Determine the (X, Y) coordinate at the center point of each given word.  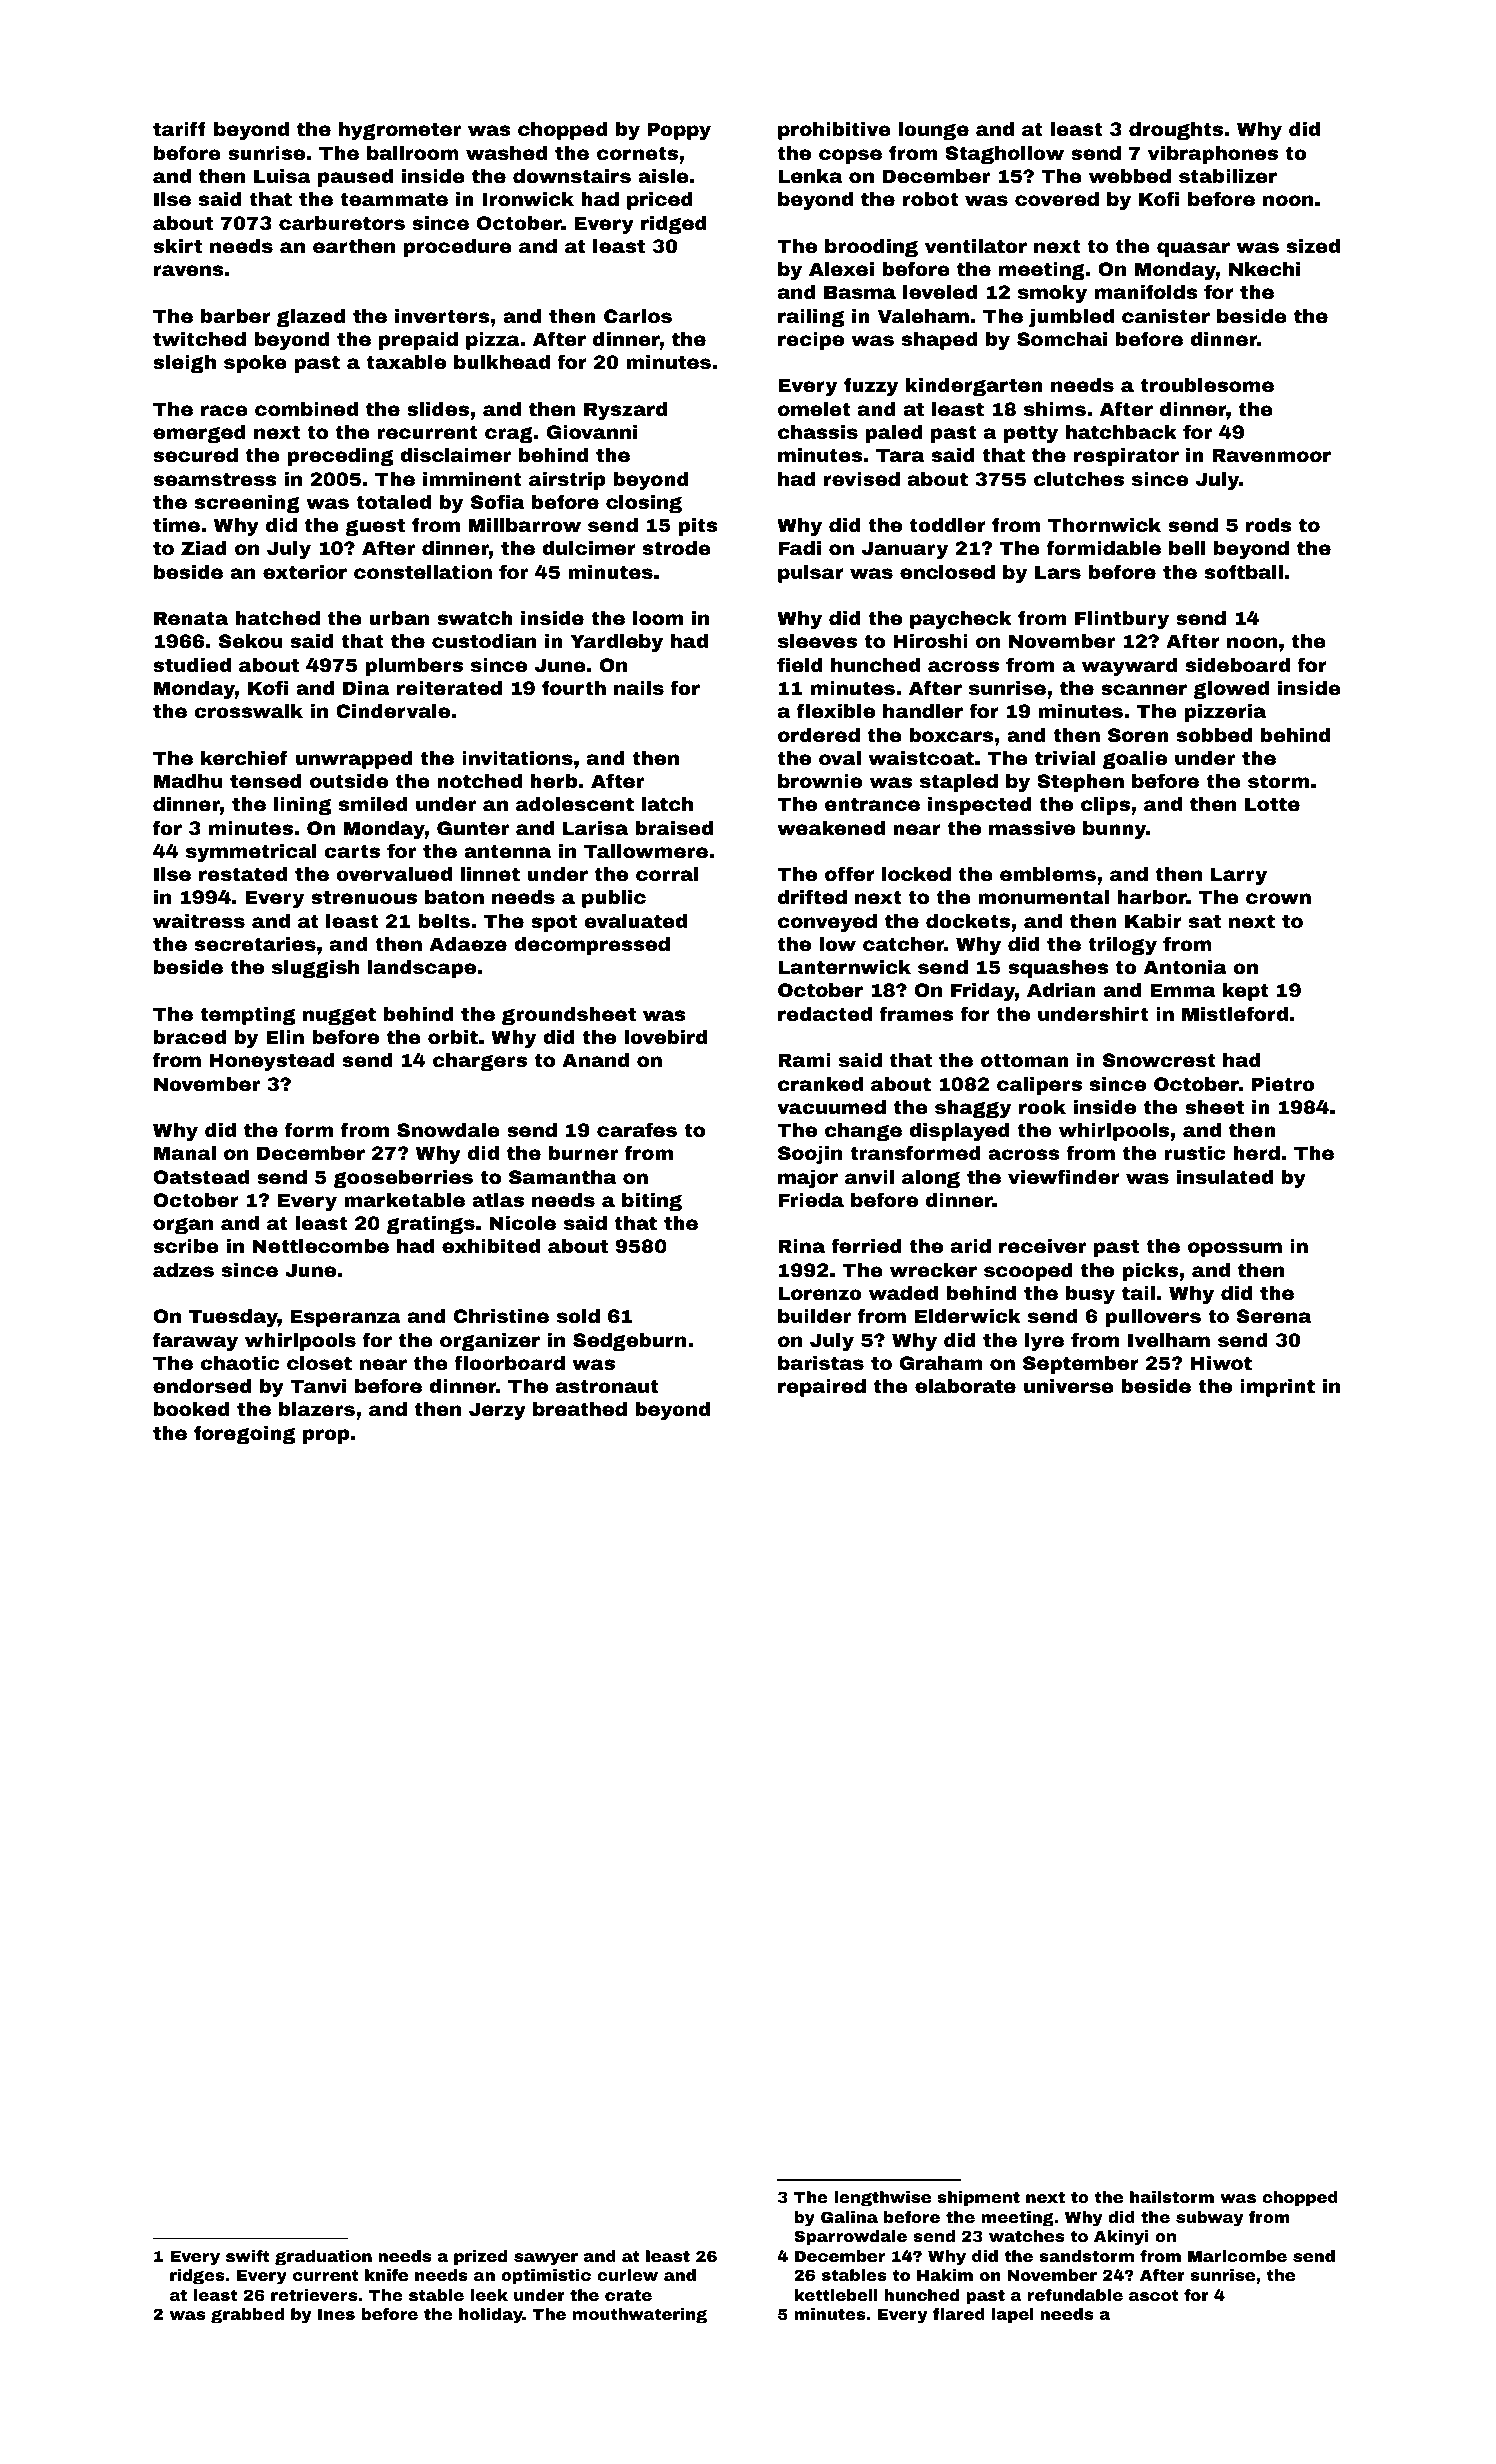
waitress (199, 921)
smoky (1052, 294)
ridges (197, 2277)
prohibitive (834, 131)
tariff (179, 128)
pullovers (1153, 1318)
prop (326, 1436)
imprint (1277, 1388)
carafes (637, 1129)
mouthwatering (640, 2316)
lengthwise (882, 2199)
